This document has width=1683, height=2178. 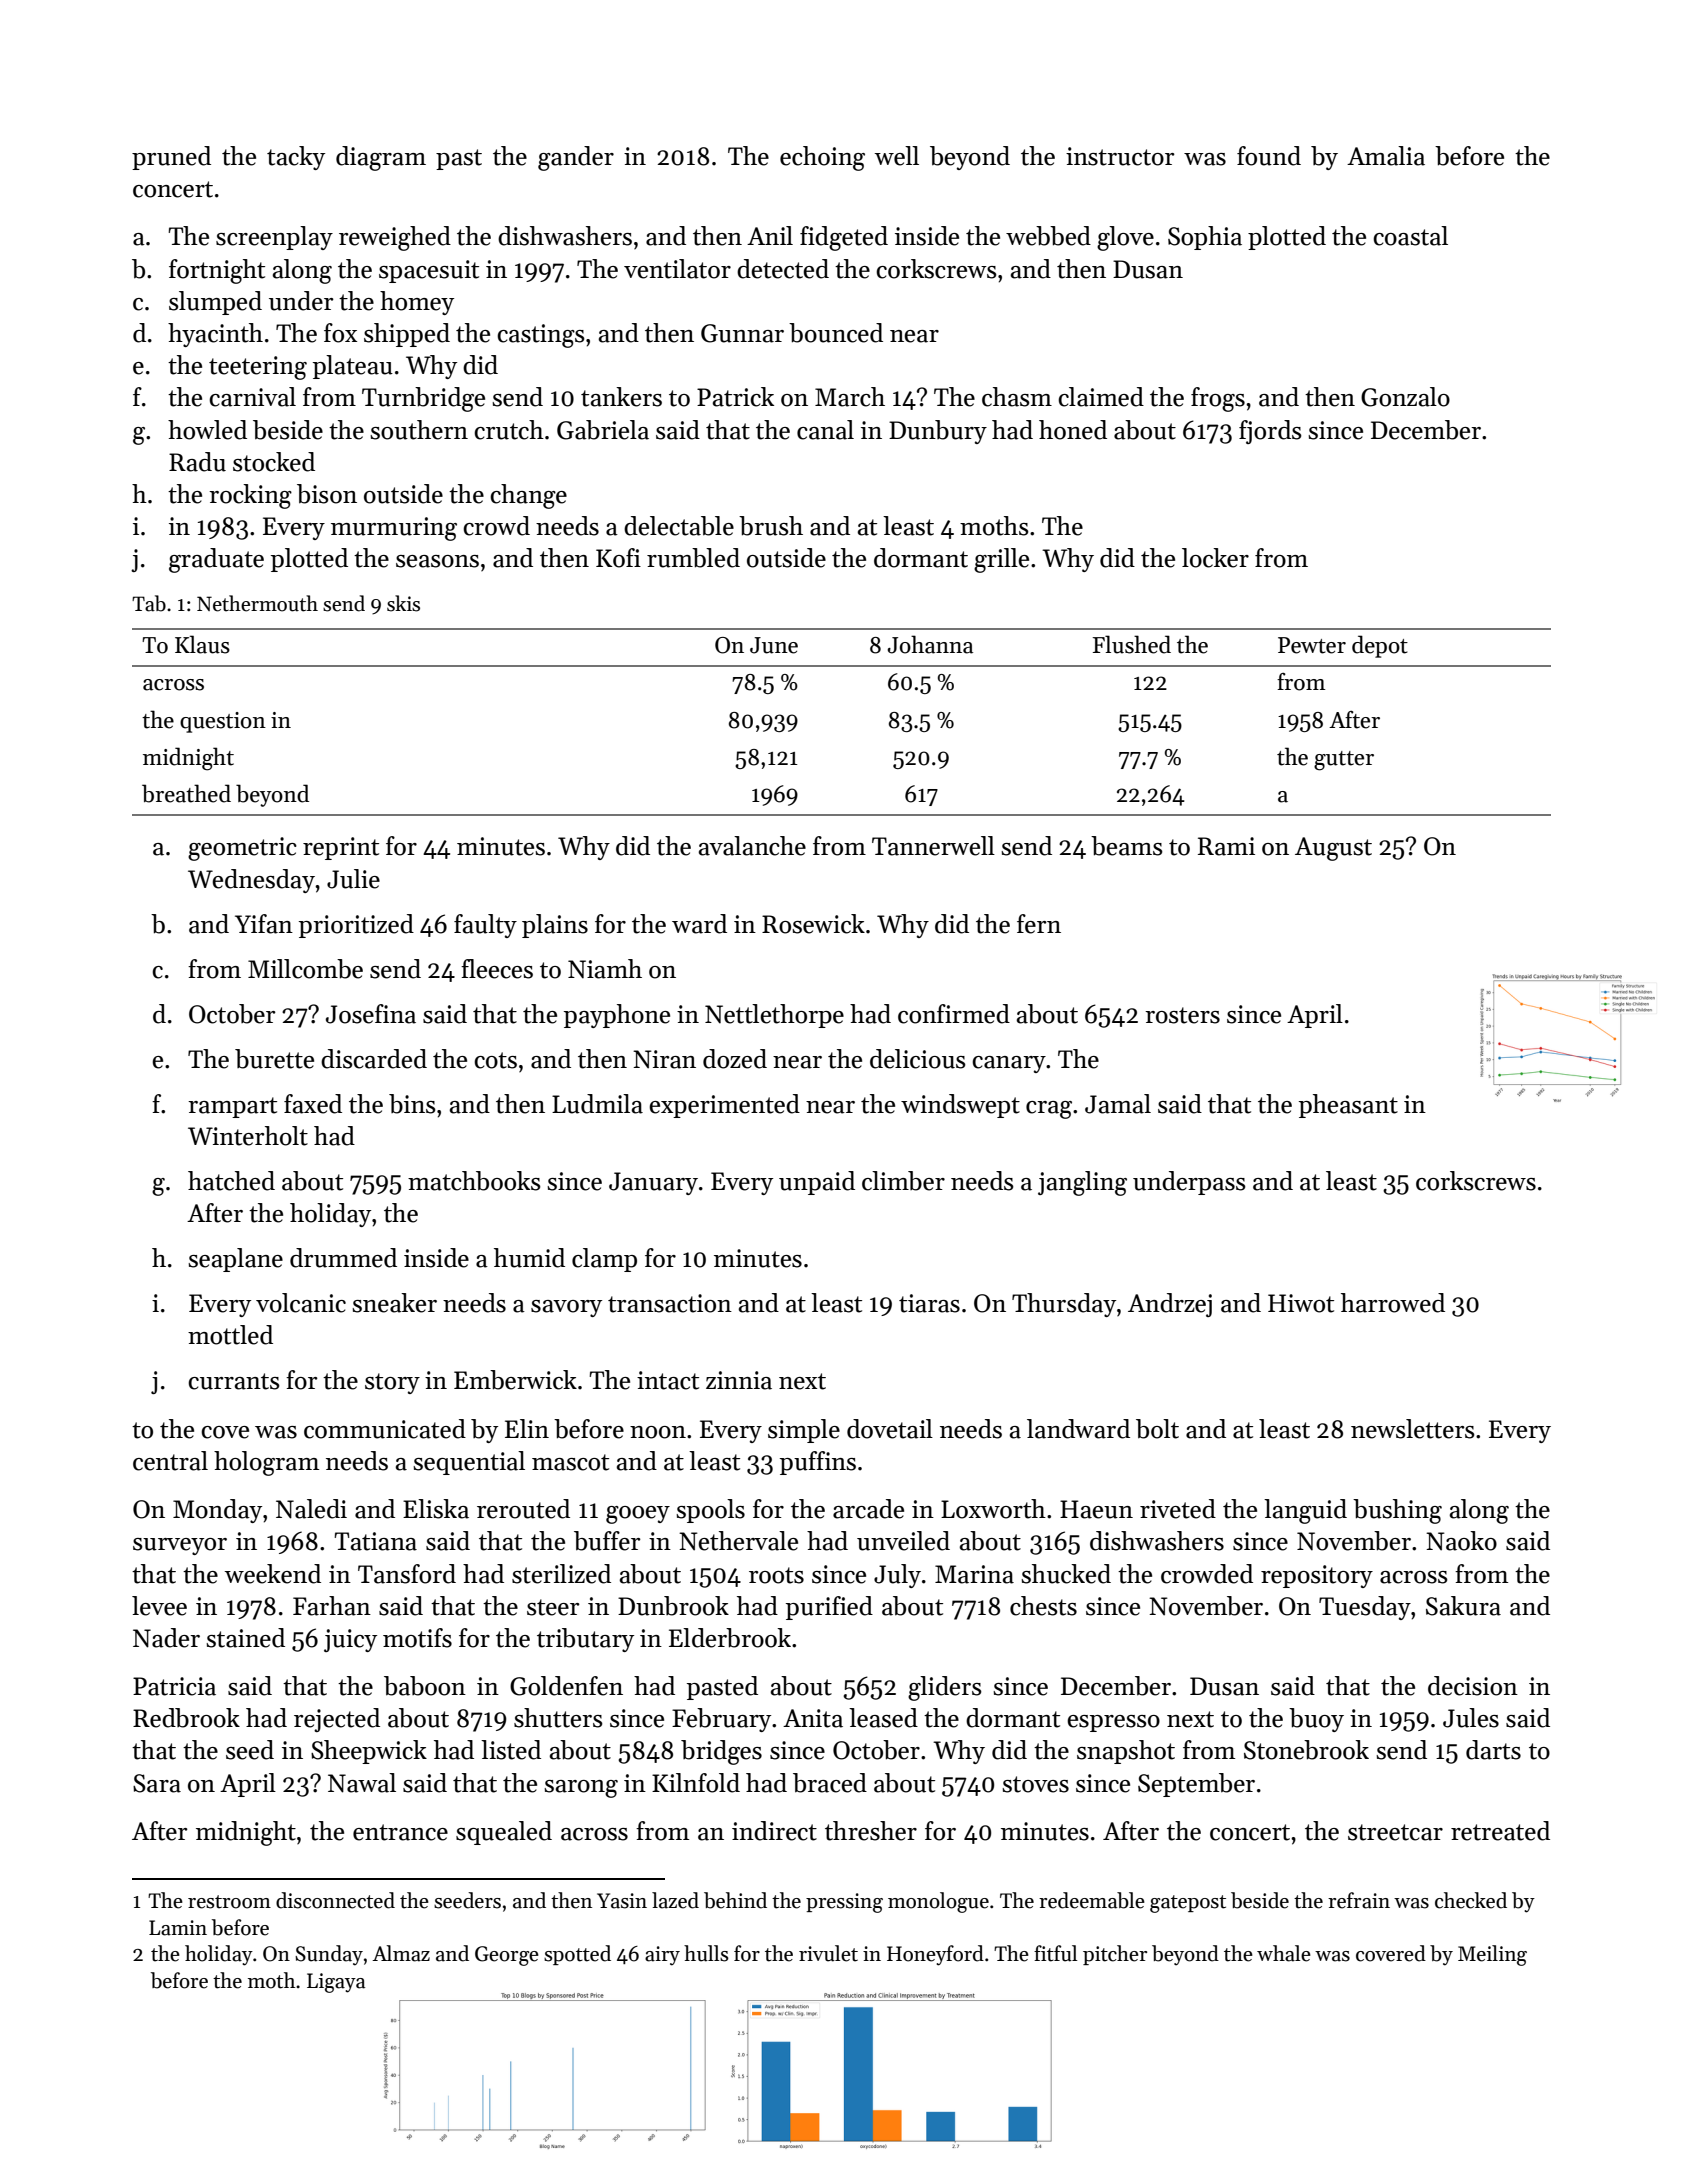 What do you see at coordinates (903, 1541) in the document?
I see `unveiled` at bounding box center [903, 1541].
